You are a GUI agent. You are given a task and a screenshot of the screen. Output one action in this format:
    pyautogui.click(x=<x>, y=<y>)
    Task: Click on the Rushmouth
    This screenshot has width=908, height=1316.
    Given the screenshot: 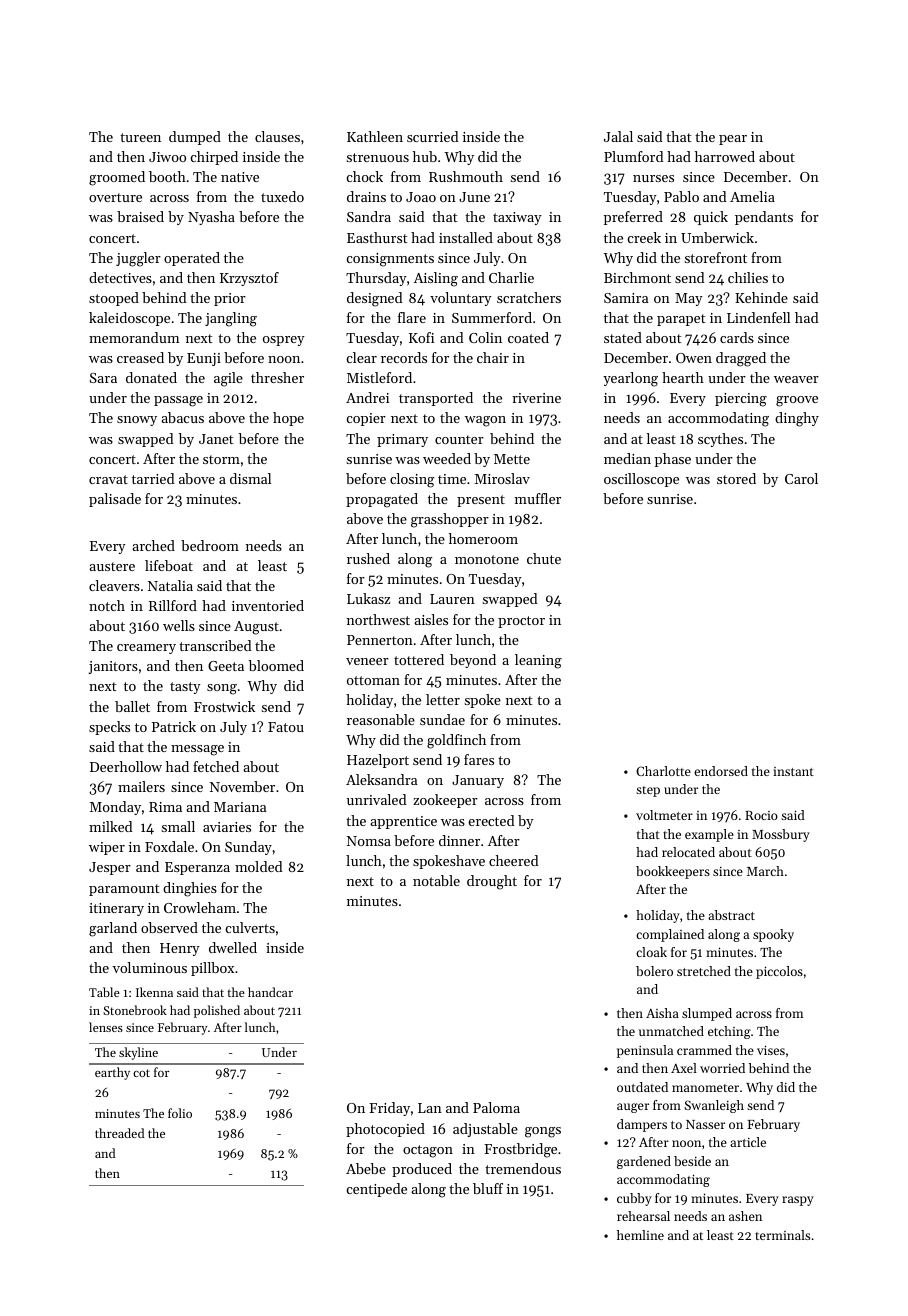 What is the action you would take?
    pyautogui.click(x=466, y=176)
